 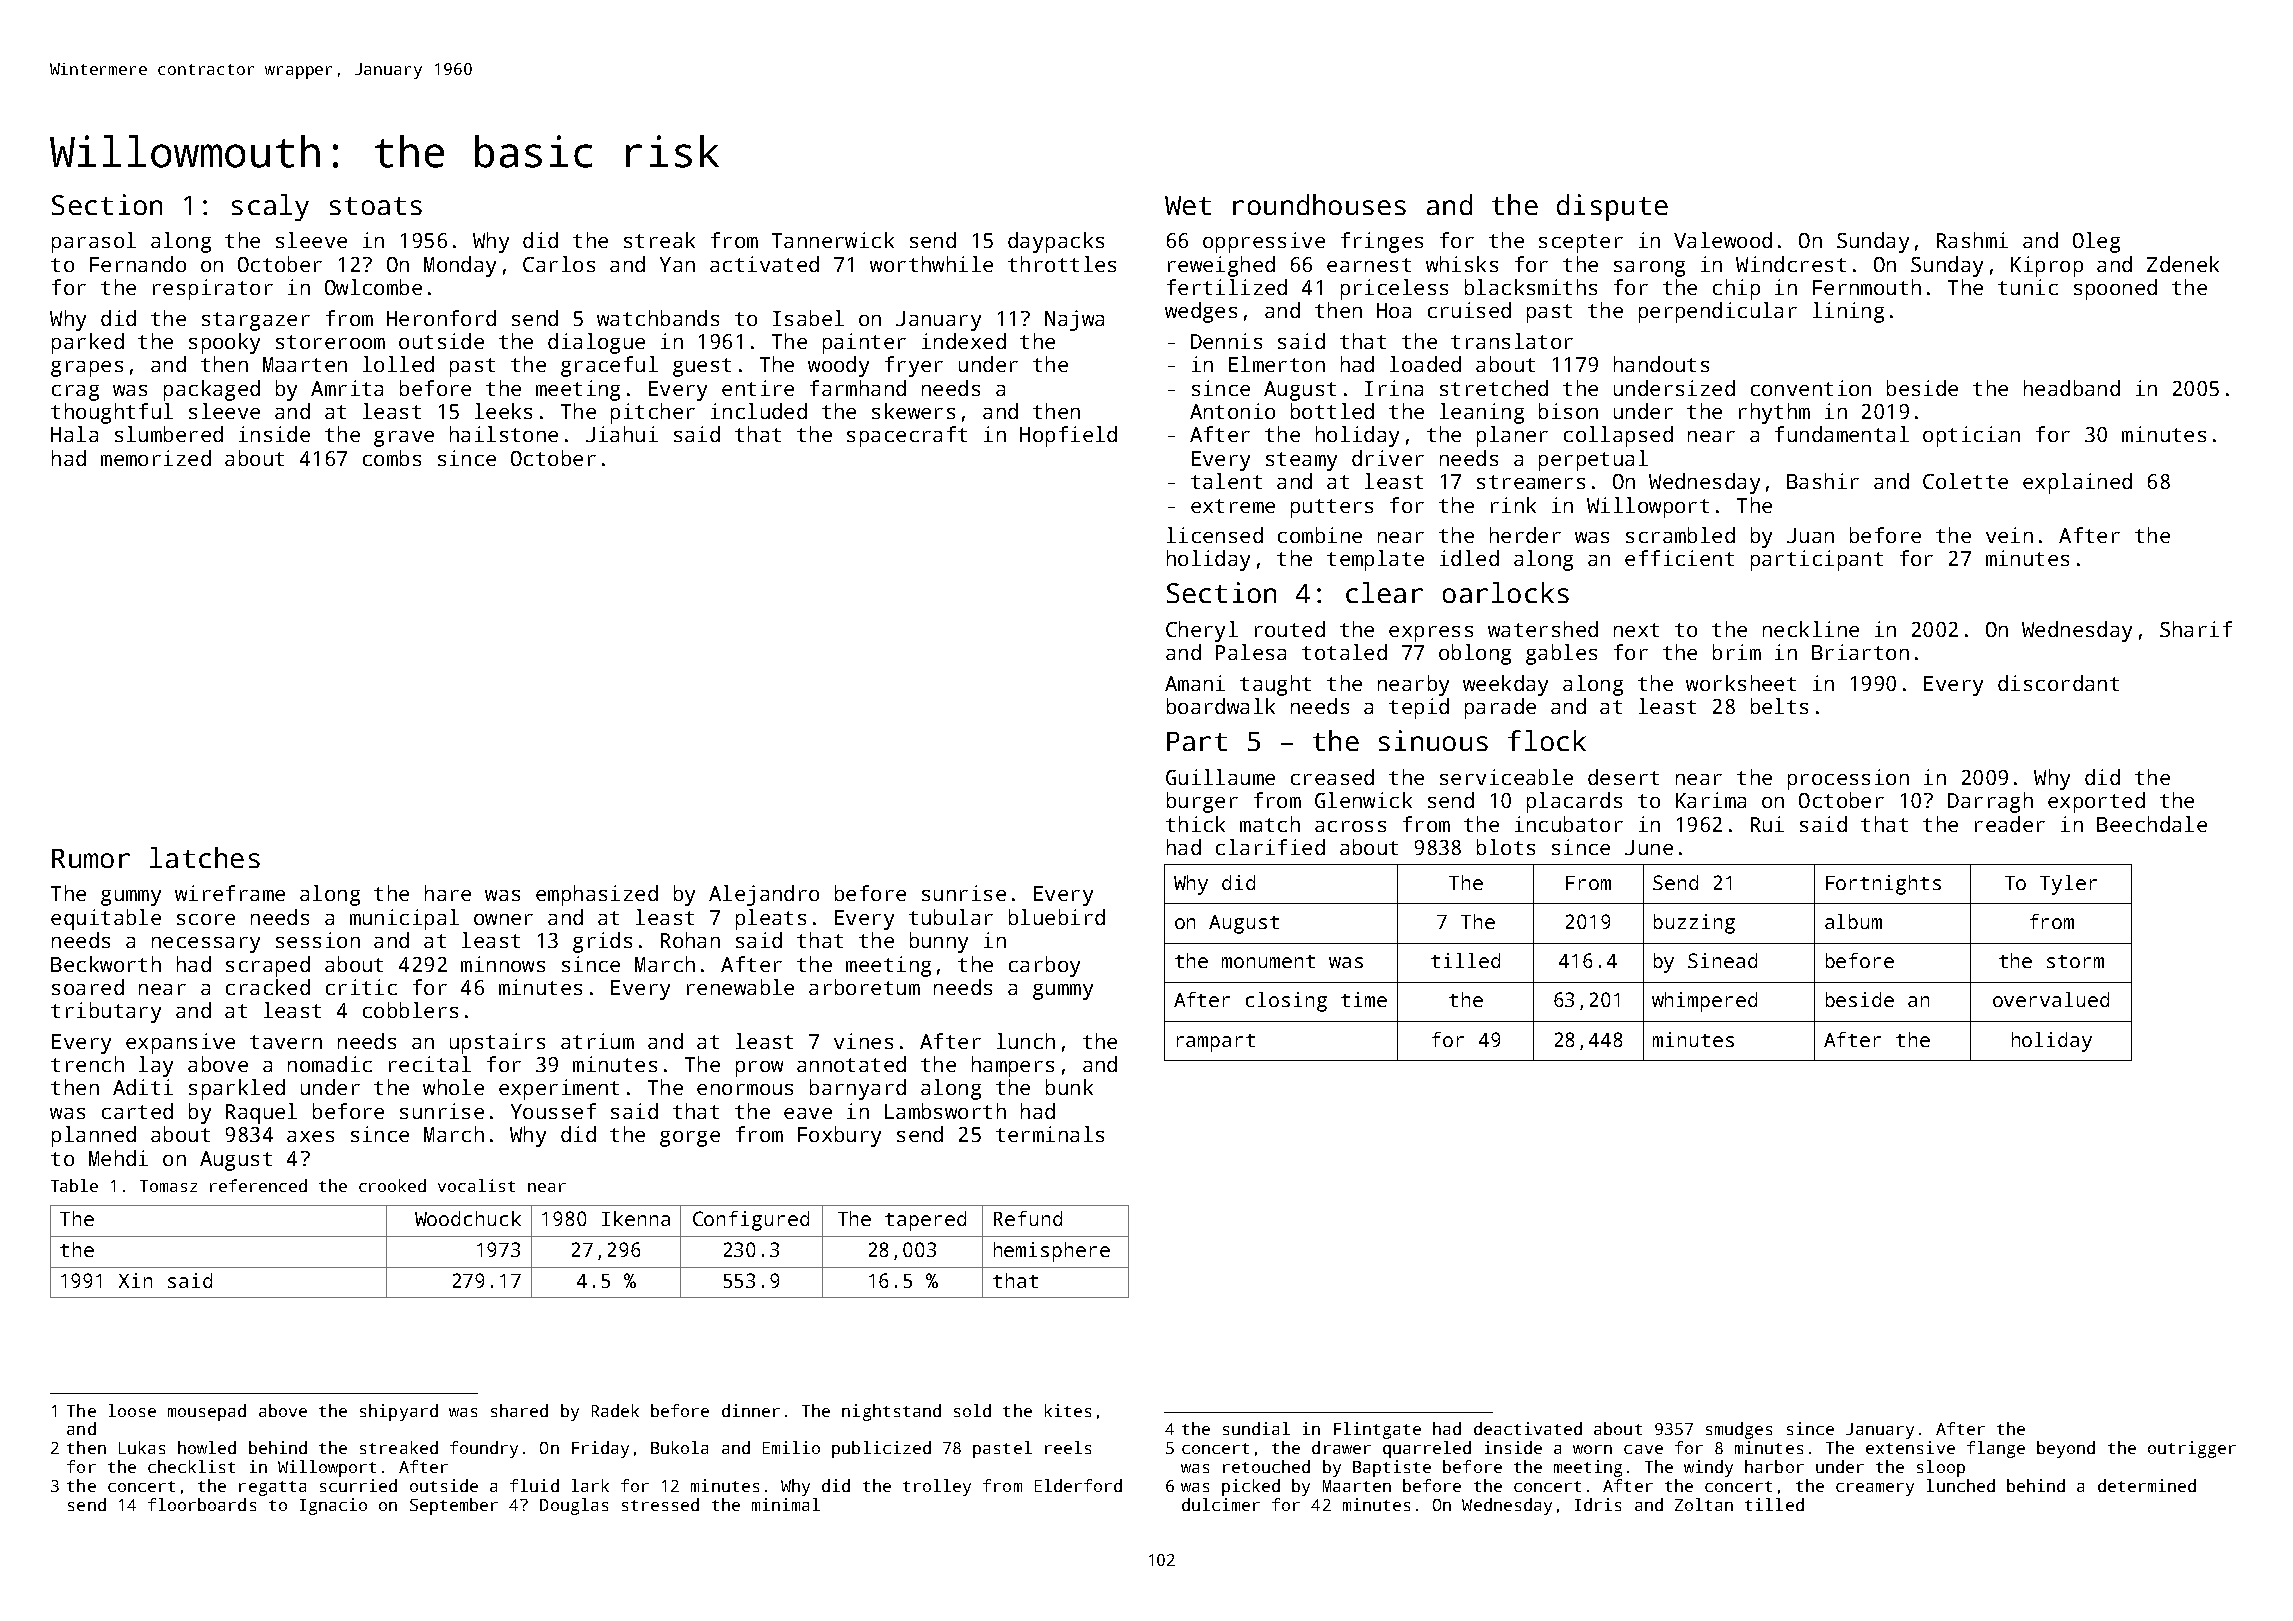 What do you see at coordinates (1332, 777) in the screenshot?
I see `creased` at bounding box center [1332, 777].
